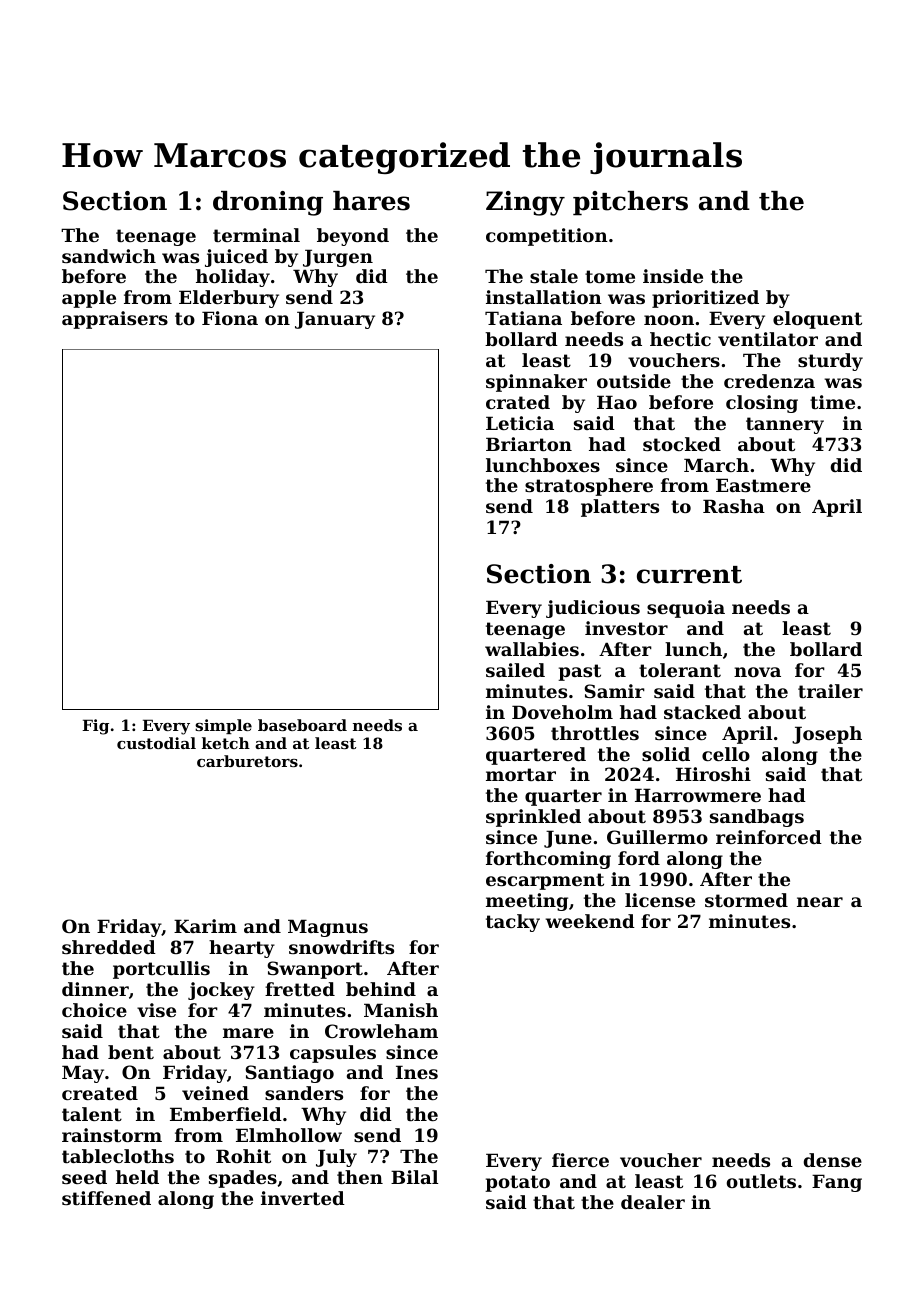 Image resolution: width=924 pixels, height=1311 pixels. I want to click on Fiona, so click(230, 318).
